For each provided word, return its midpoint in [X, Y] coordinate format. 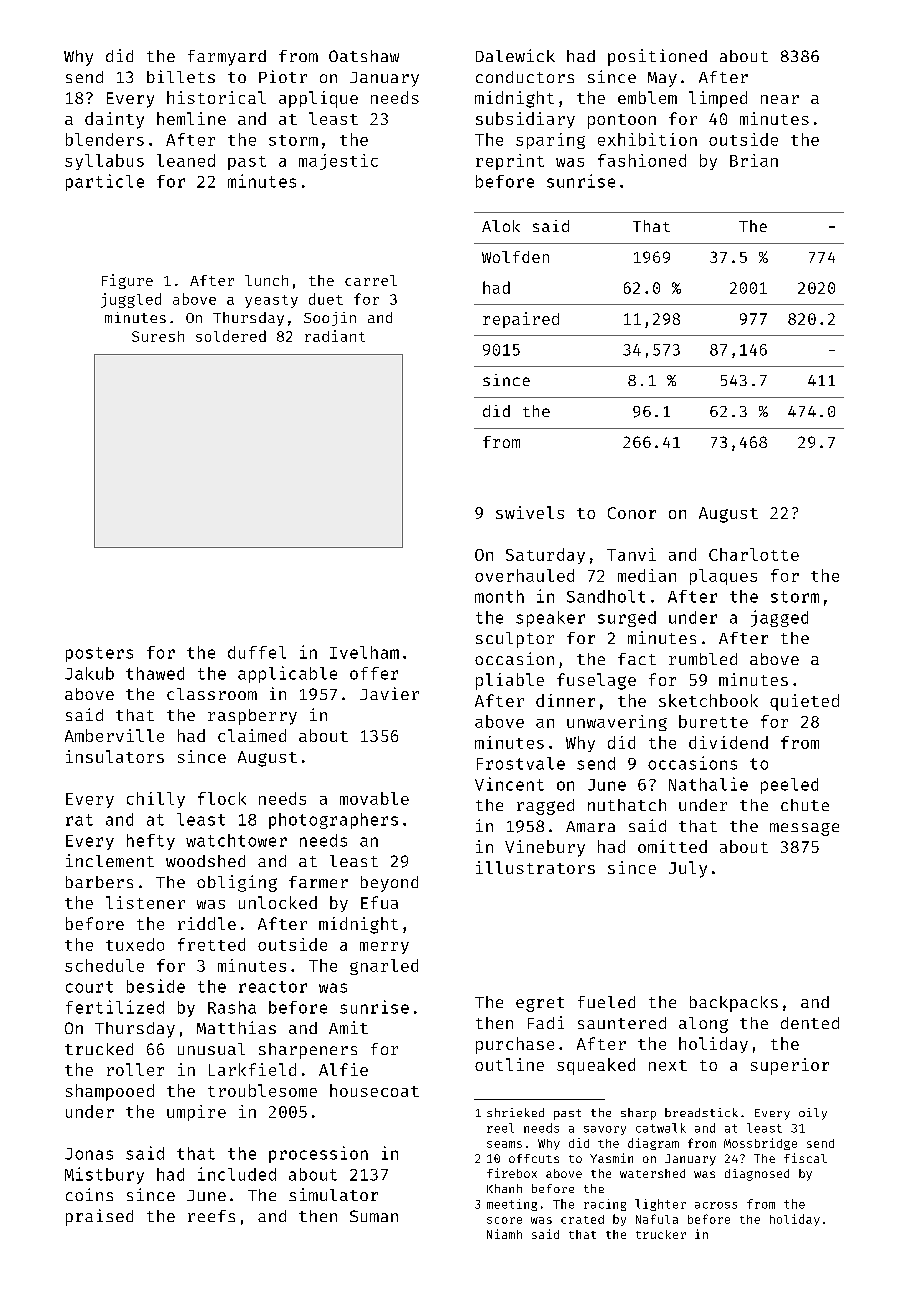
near [780, 99]
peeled [789, 786]
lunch [266, 280]
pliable [510, 681]
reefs [211, 1216]
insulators [115, 756]
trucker [661, 1234]
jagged [779, 618]
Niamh [504, 1234]
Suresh [158, 336]
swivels [530, 512]
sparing [550, 141]
